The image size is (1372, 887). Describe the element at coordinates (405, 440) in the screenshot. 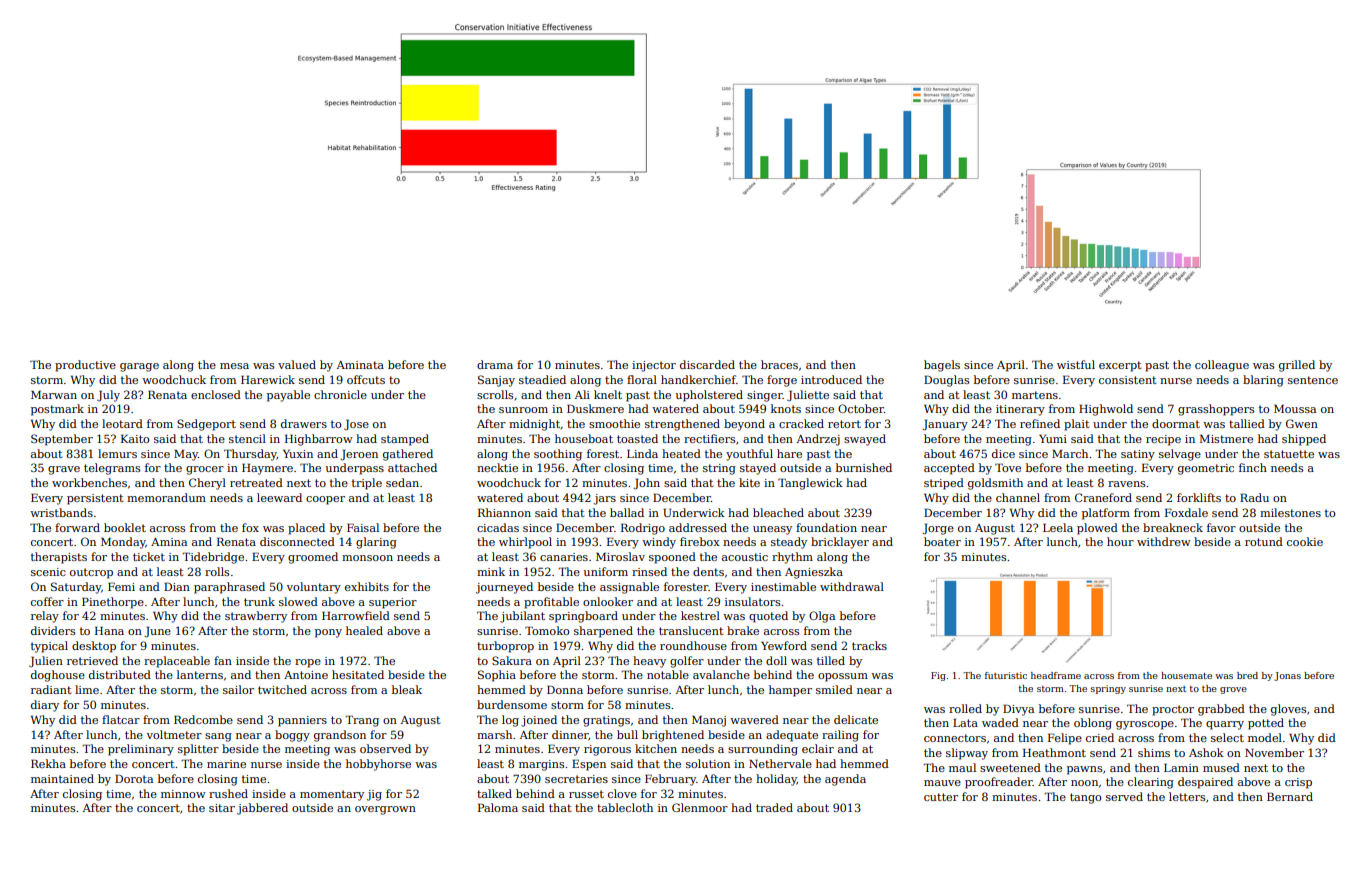

I see `stamped` at that location.
